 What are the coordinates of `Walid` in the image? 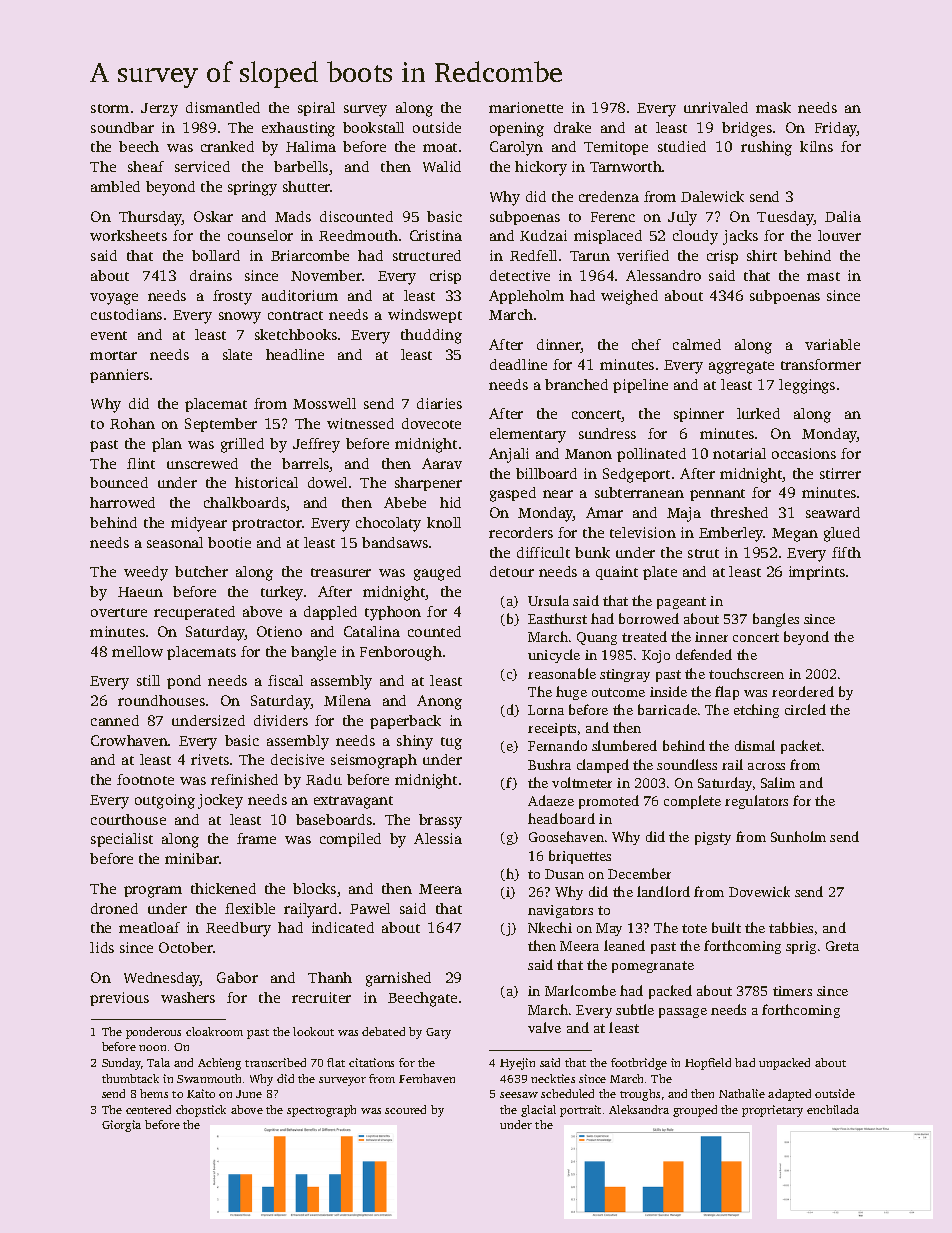 It's located at (442, 166).
